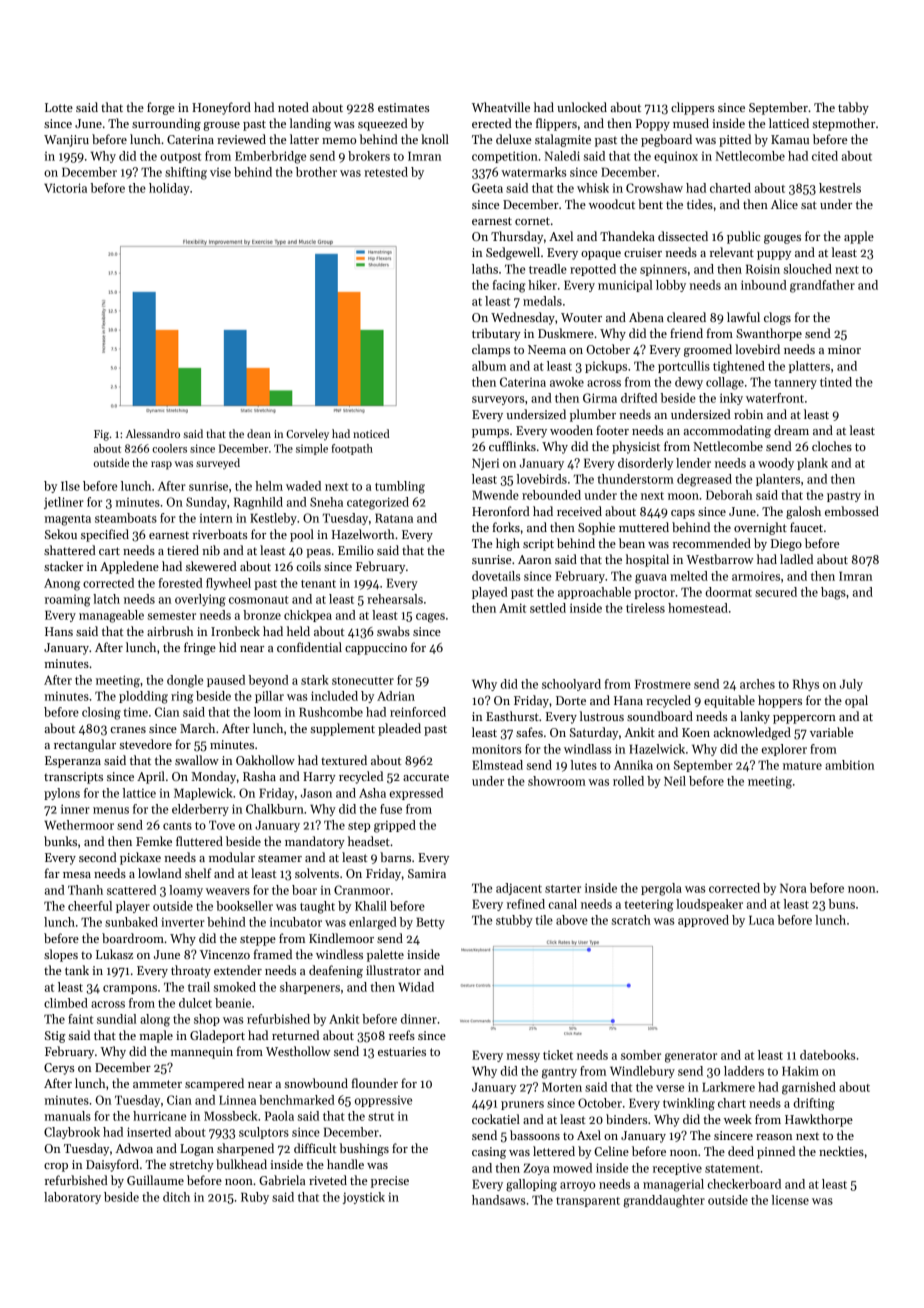  I want to click on pickups, so click(606, 367).
